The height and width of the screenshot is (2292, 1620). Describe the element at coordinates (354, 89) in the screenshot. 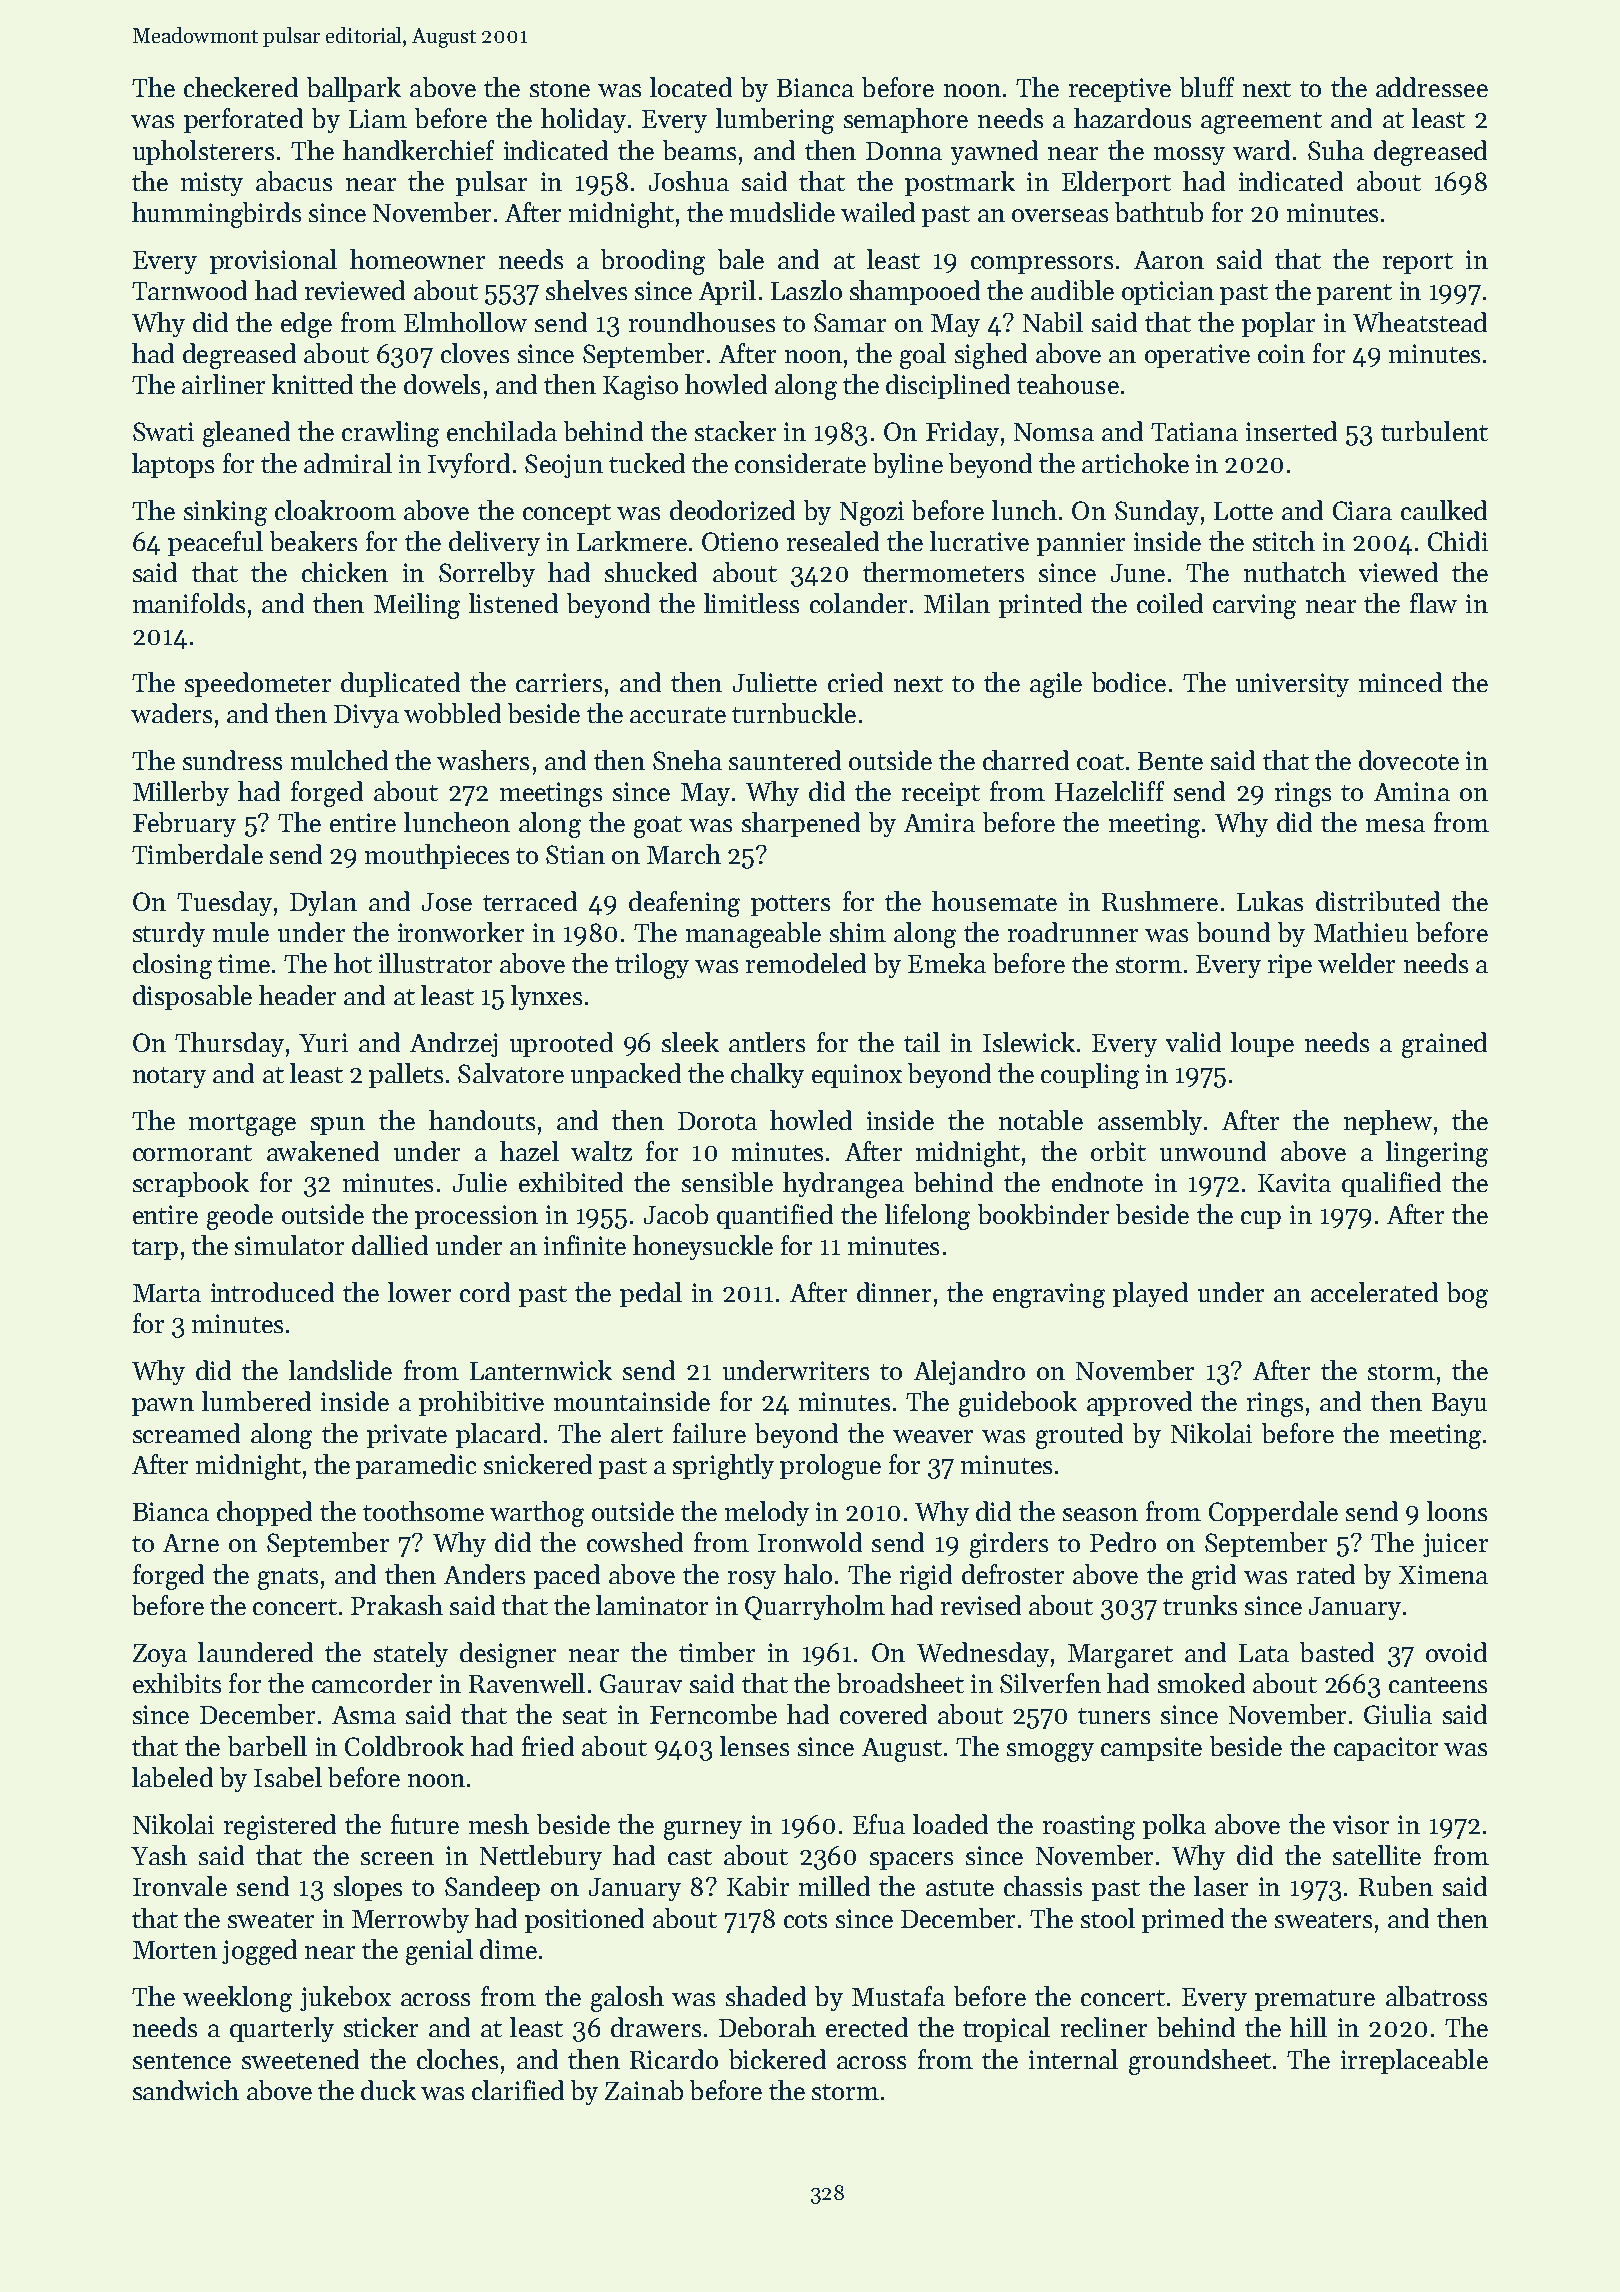

I see `ballpark` at that location.
